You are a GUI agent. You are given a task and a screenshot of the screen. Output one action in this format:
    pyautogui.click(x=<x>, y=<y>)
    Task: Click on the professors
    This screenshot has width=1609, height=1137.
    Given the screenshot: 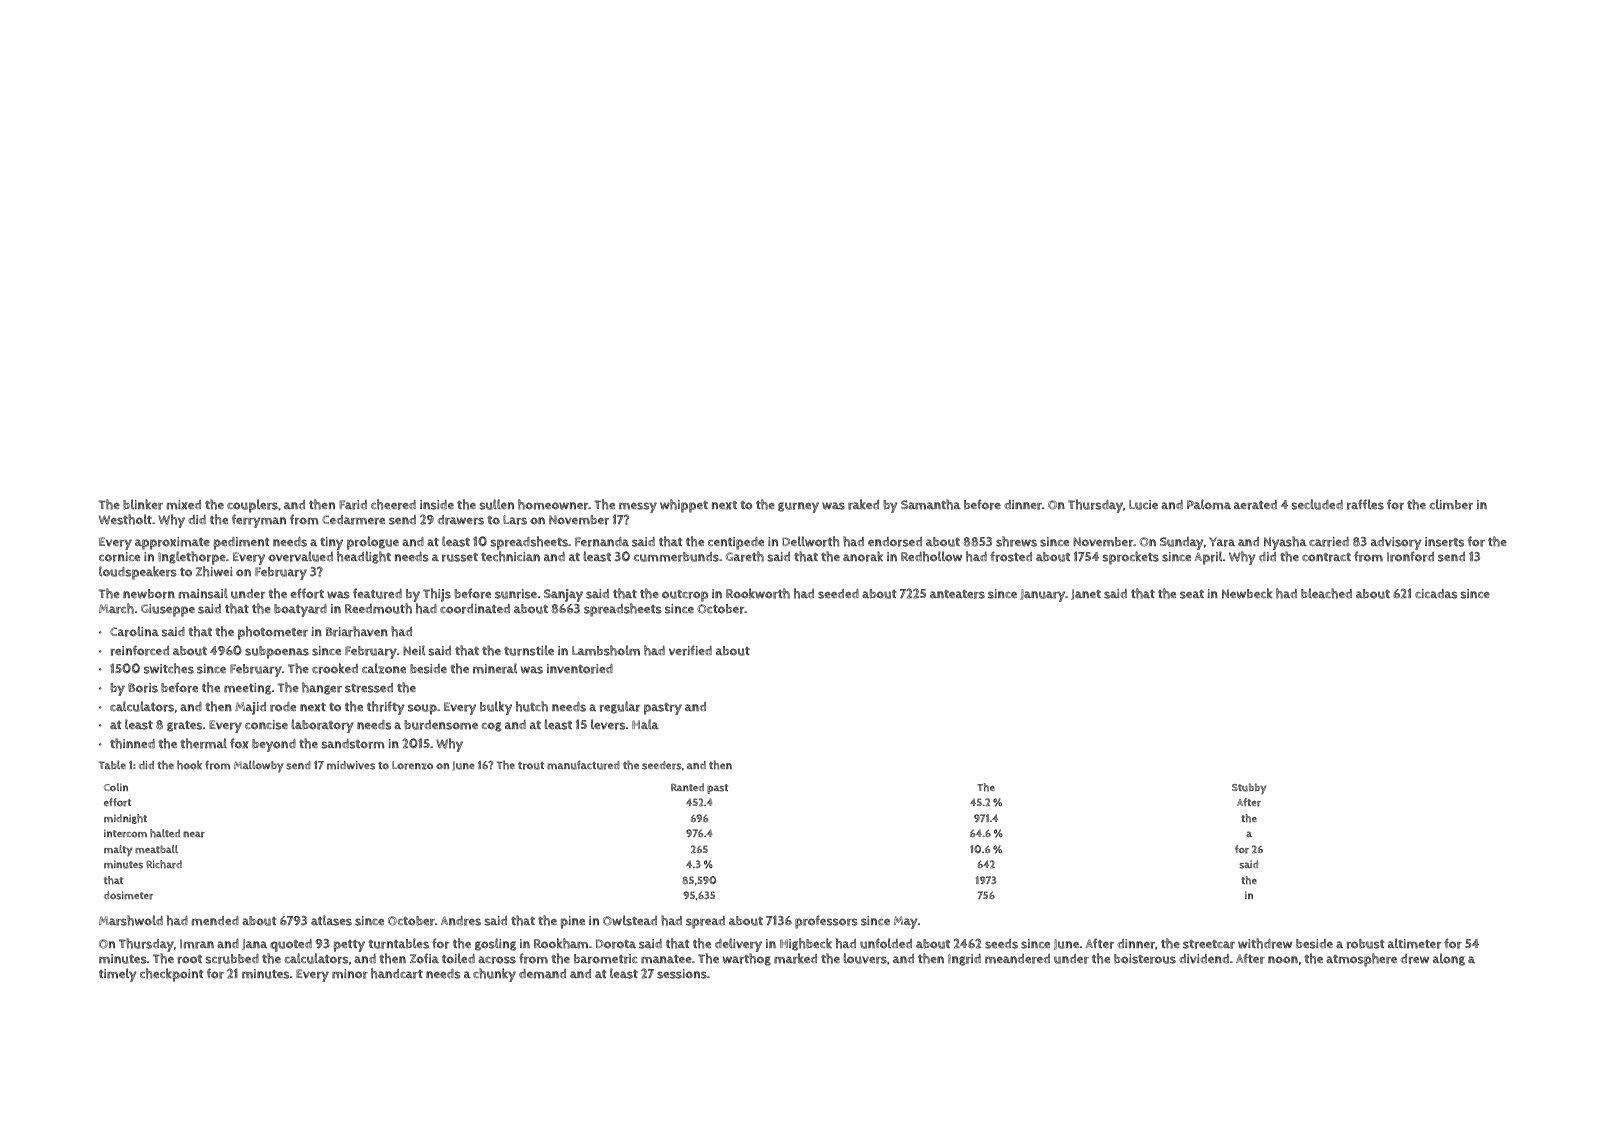 What is the action you would take?
    pyautogui.click(x=826, y=922)
